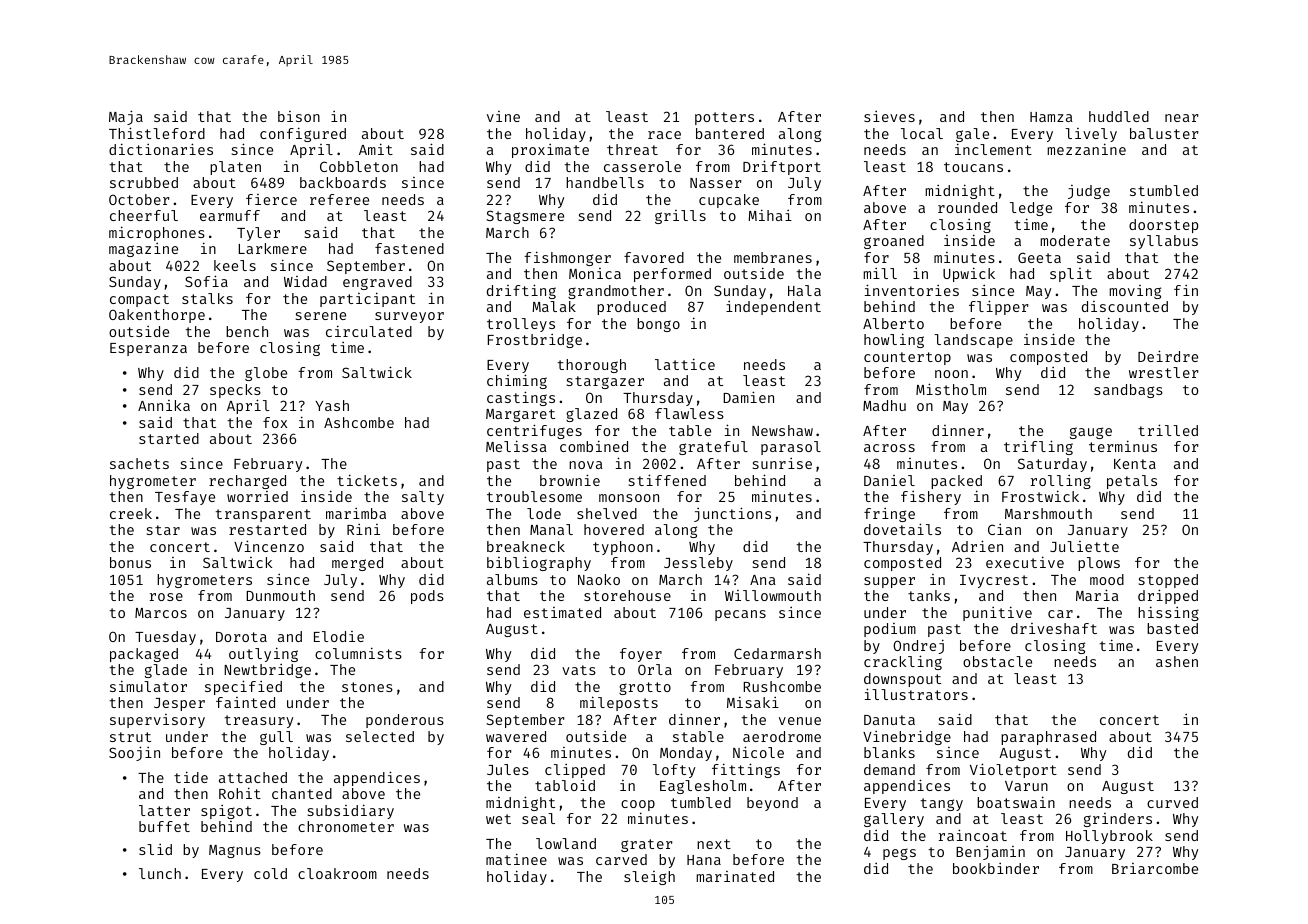 This screenshot has height=924, width=1308. What do you see at coordinates (889, 116) in the screenshot?
I see `sieves` at bounding box center [889, 116].
